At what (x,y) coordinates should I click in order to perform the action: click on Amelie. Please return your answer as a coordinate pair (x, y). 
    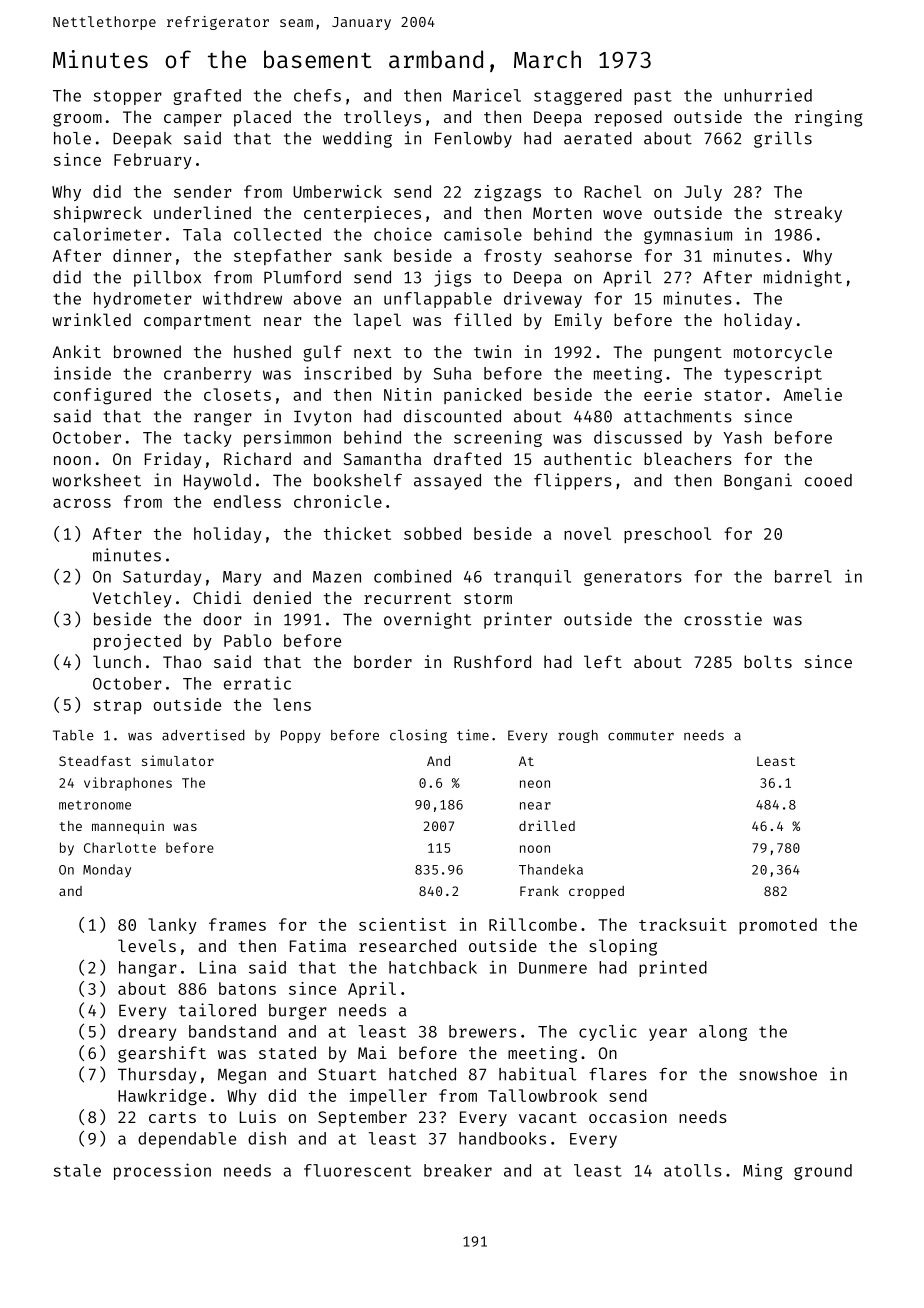
    Looking at the image, I should click on (813, 394).
